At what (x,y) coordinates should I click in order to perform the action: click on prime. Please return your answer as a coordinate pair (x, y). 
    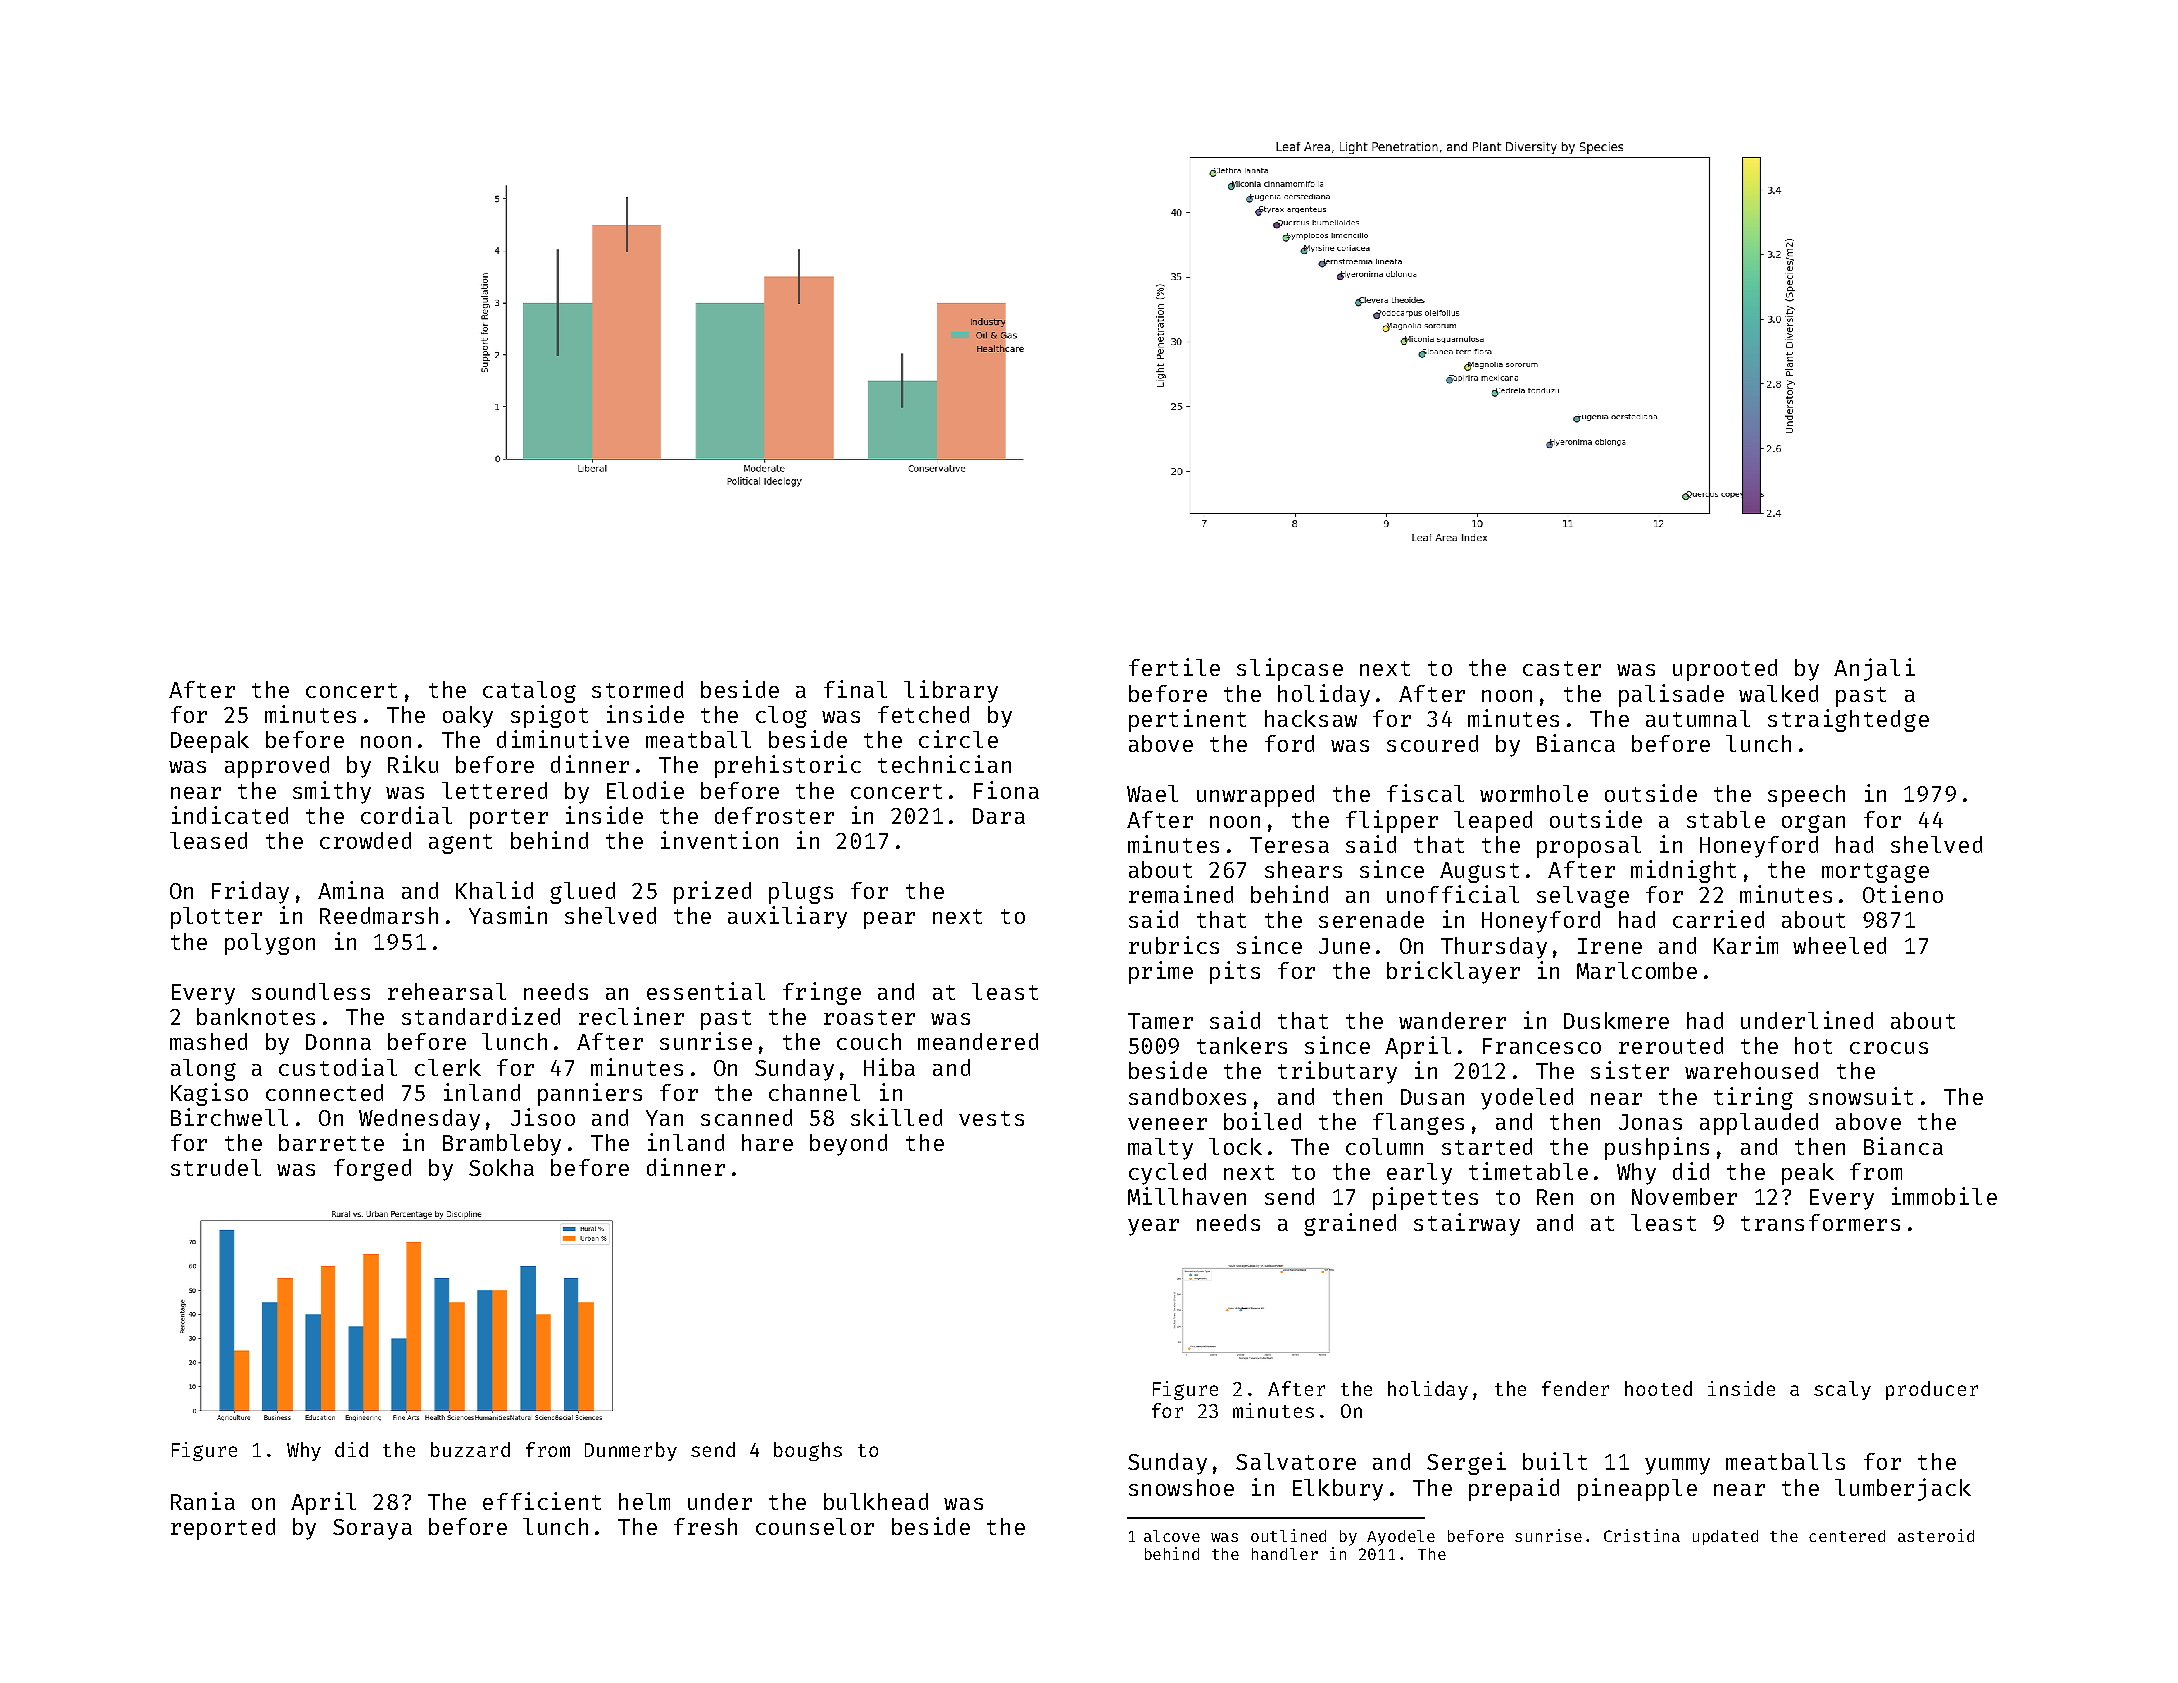
    Looking at the image, I should click on (1161, 972).
